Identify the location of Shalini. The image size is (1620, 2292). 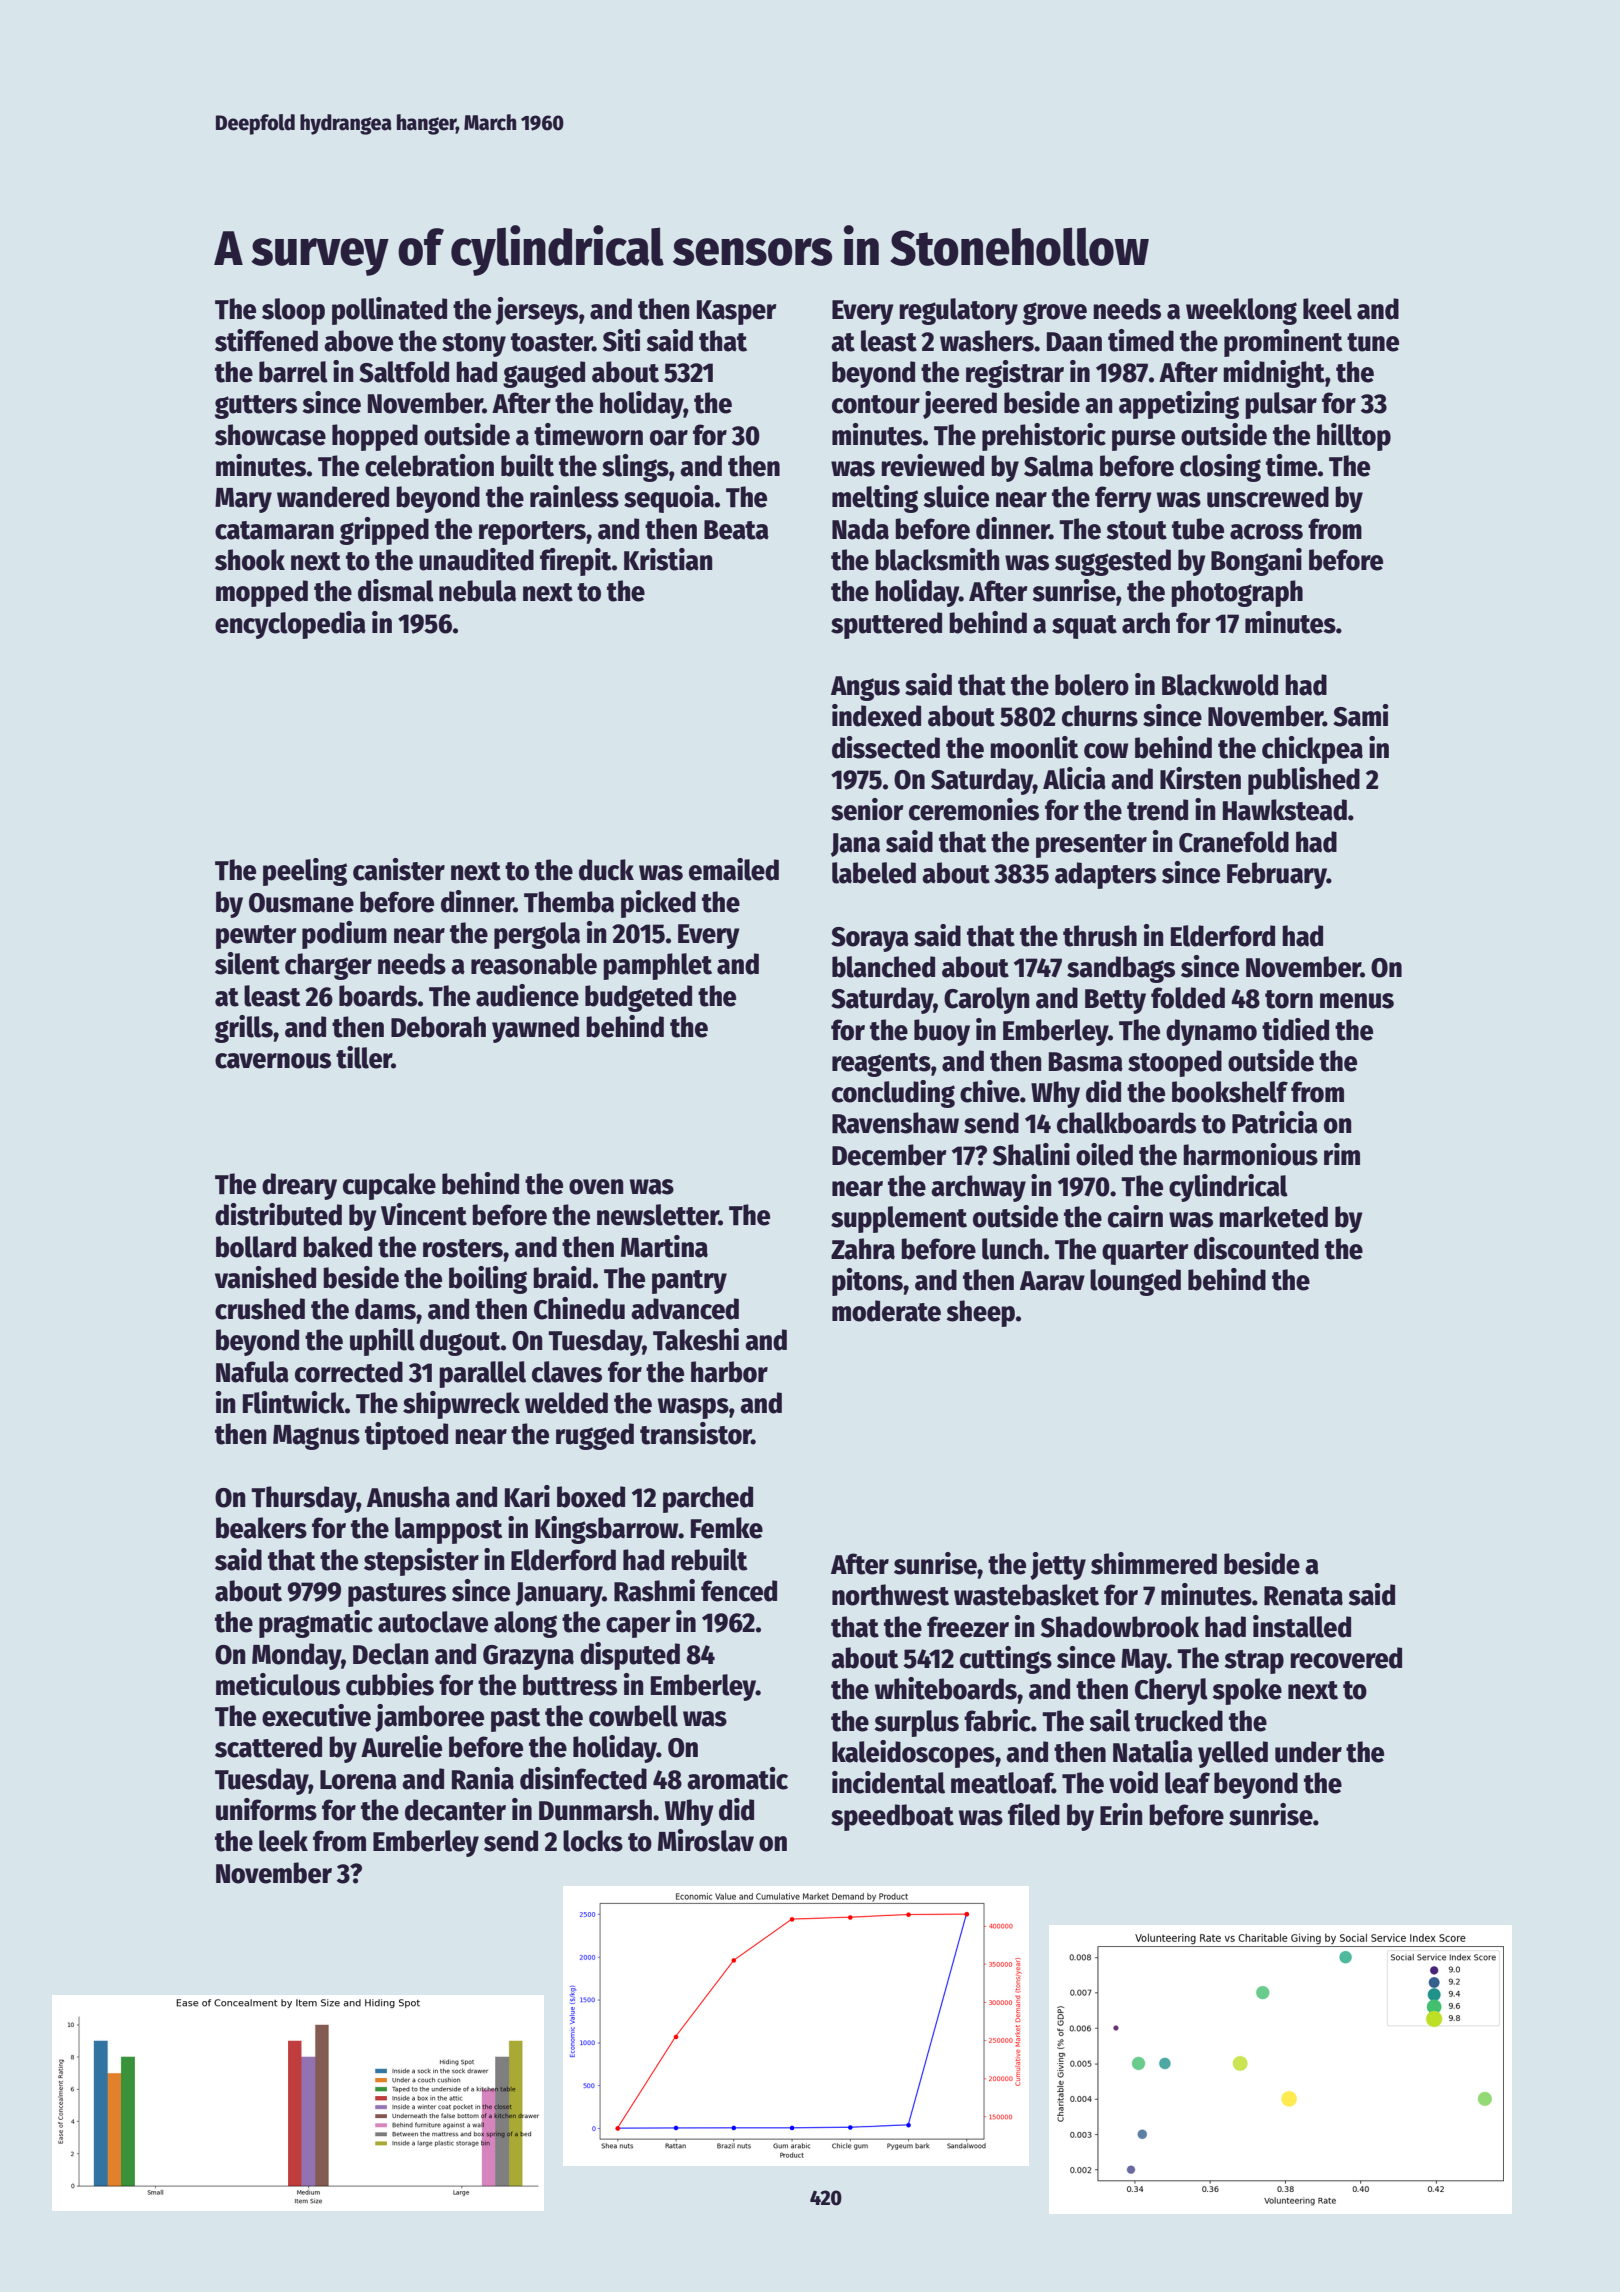
(1031, 1154).
